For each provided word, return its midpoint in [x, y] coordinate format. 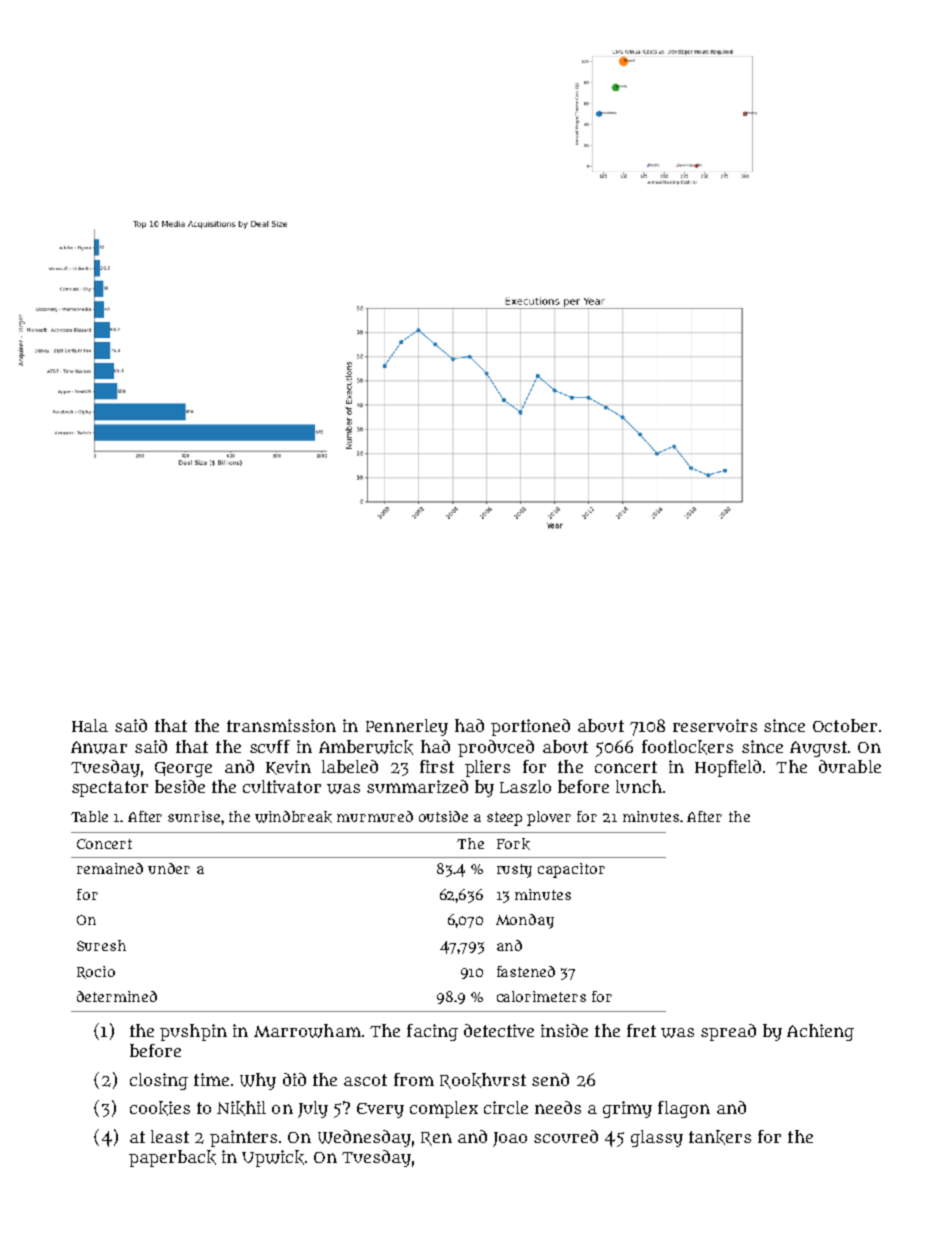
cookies [160, 1108]
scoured [566, 1136]
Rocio [96, 972]
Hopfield [728, 768]
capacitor [571, 870]
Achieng [820, 1032]
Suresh [101, 945]
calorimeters [541, 996]
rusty [514, 871]
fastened [526, 971]
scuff [270, 746]
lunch [639, 786]
